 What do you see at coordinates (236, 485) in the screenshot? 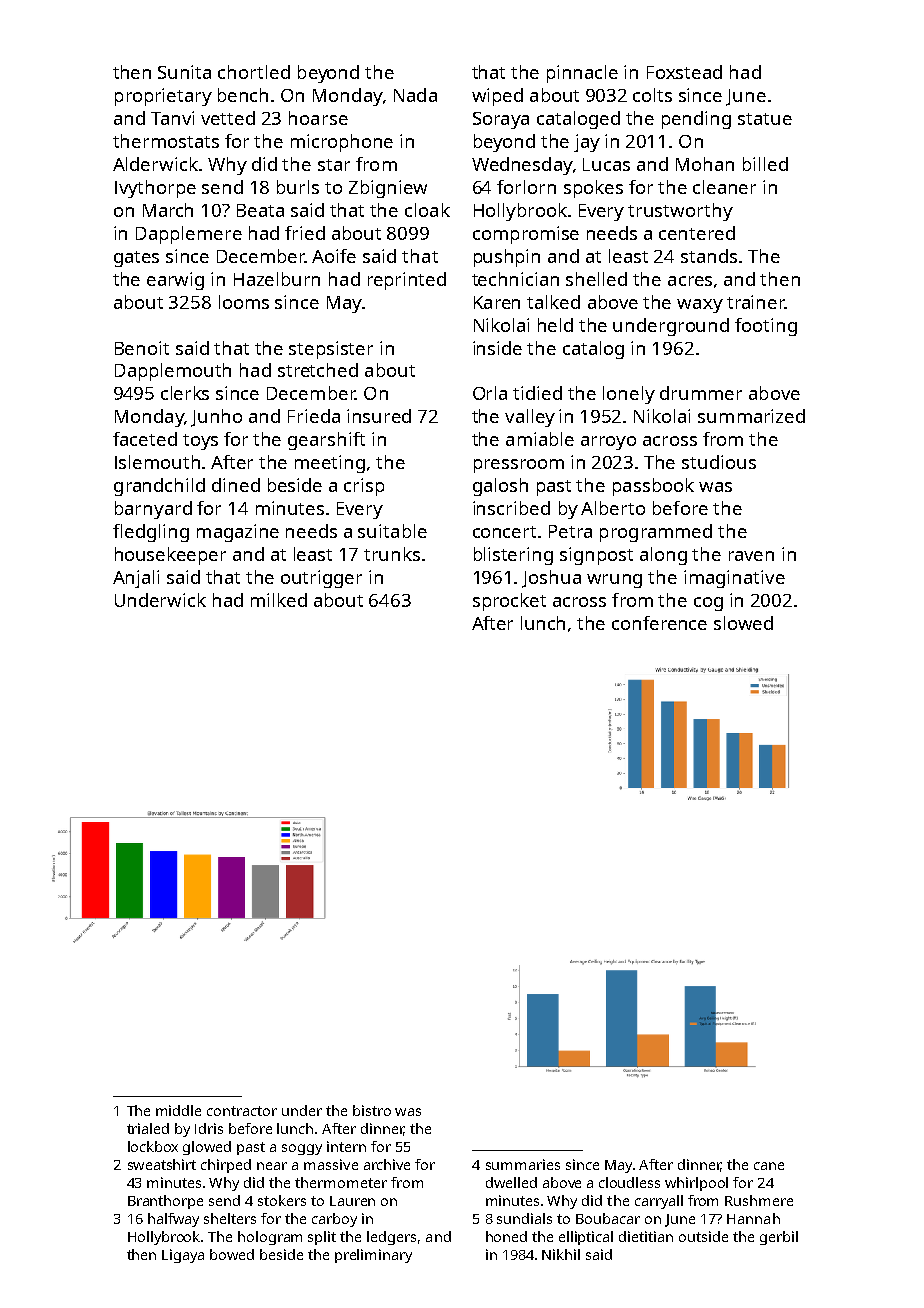
I see `dined` at bounding box center [236, 485].
